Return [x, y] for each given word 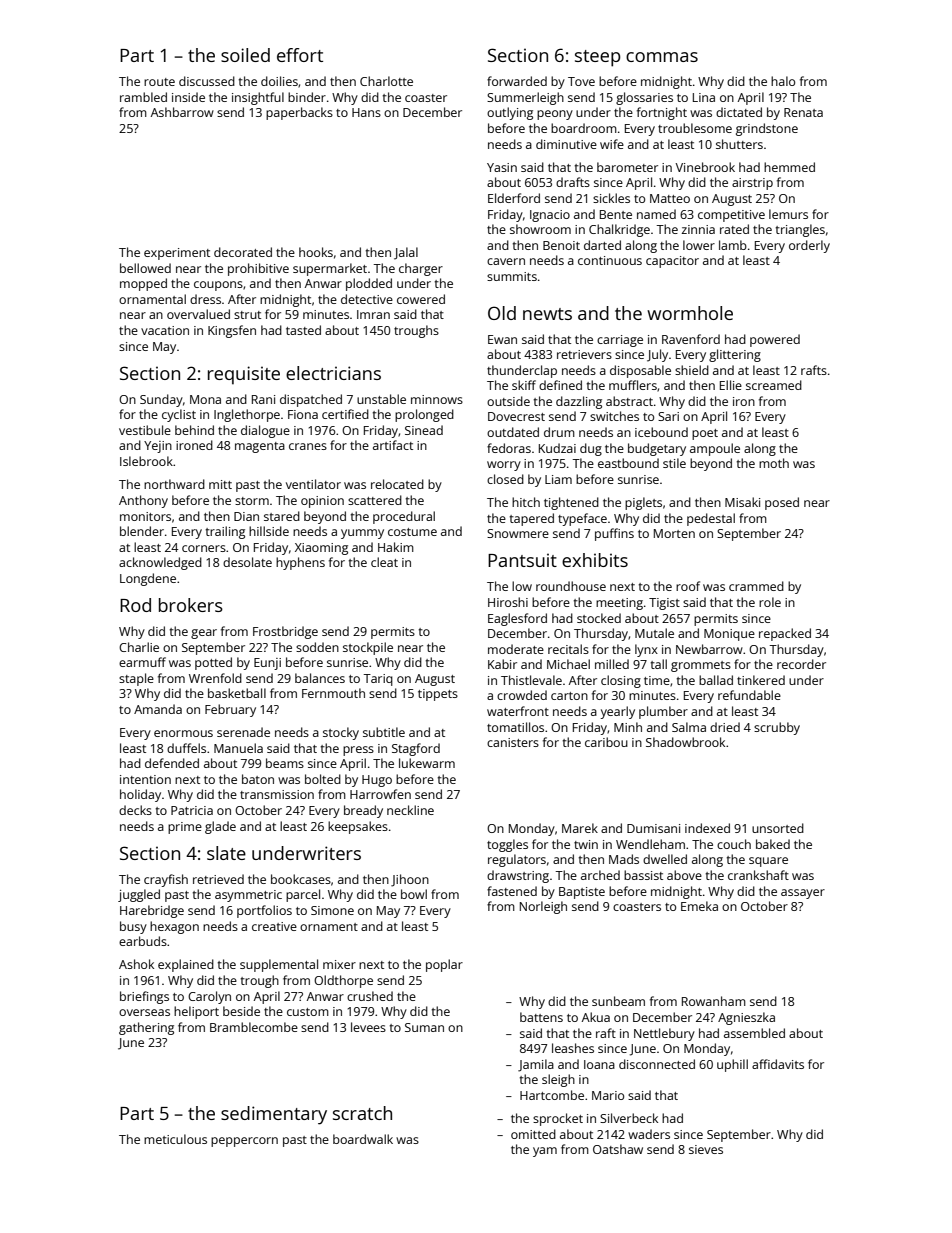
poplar [444, 965]
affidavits [778, 1064]
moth [774, 463]
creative [274, 926]
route [159, 82]
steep [597, 58]
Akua [596, 1017]
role [770, 602]
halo [783, 81]
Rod [135, 605]
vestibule [145, 430]
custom [308, 1012]
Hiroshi [508, 602]
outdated [513, 432]
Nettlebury [664, 1034]
